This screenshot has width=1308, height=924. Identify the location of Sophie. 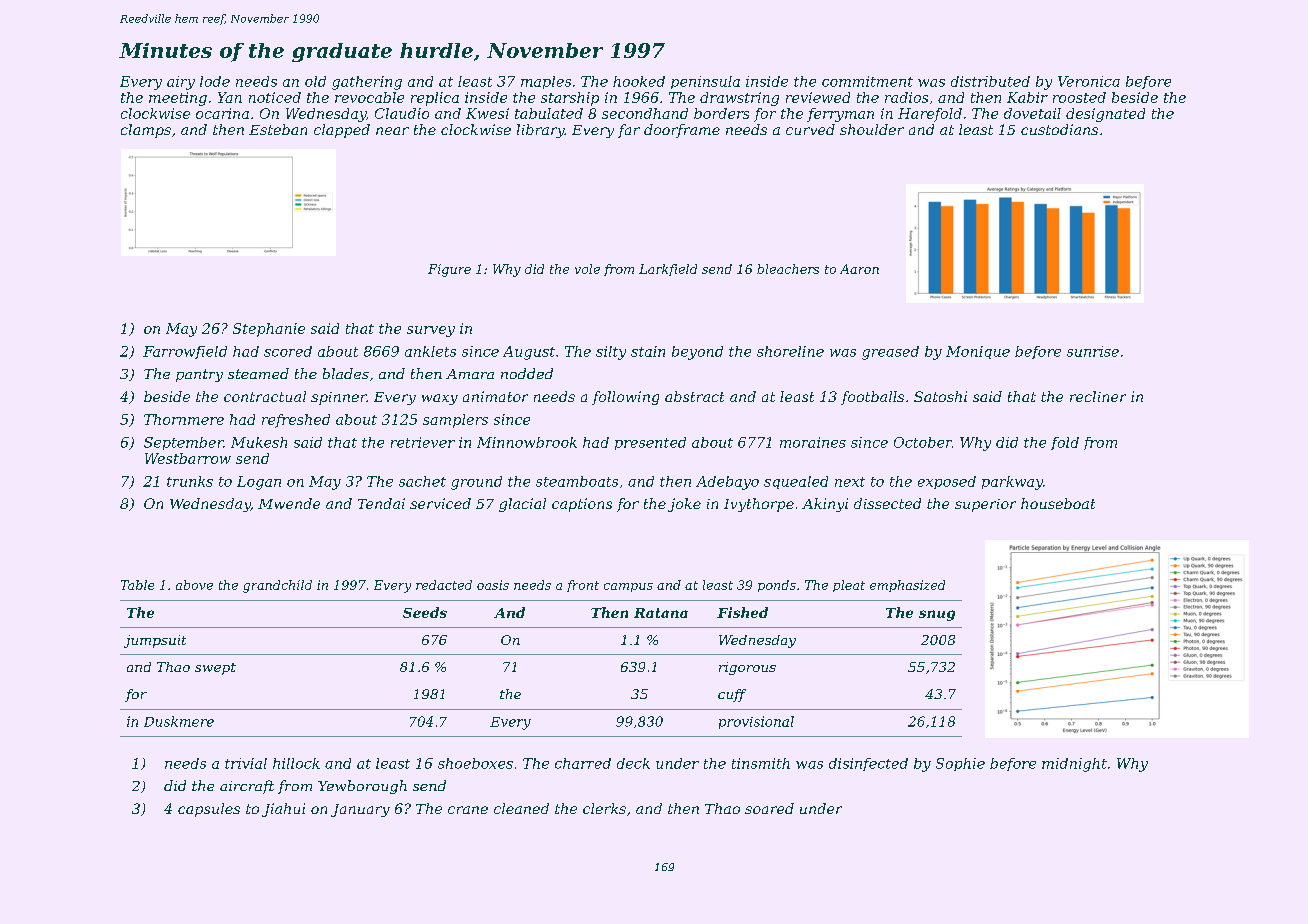
(960, 764).
